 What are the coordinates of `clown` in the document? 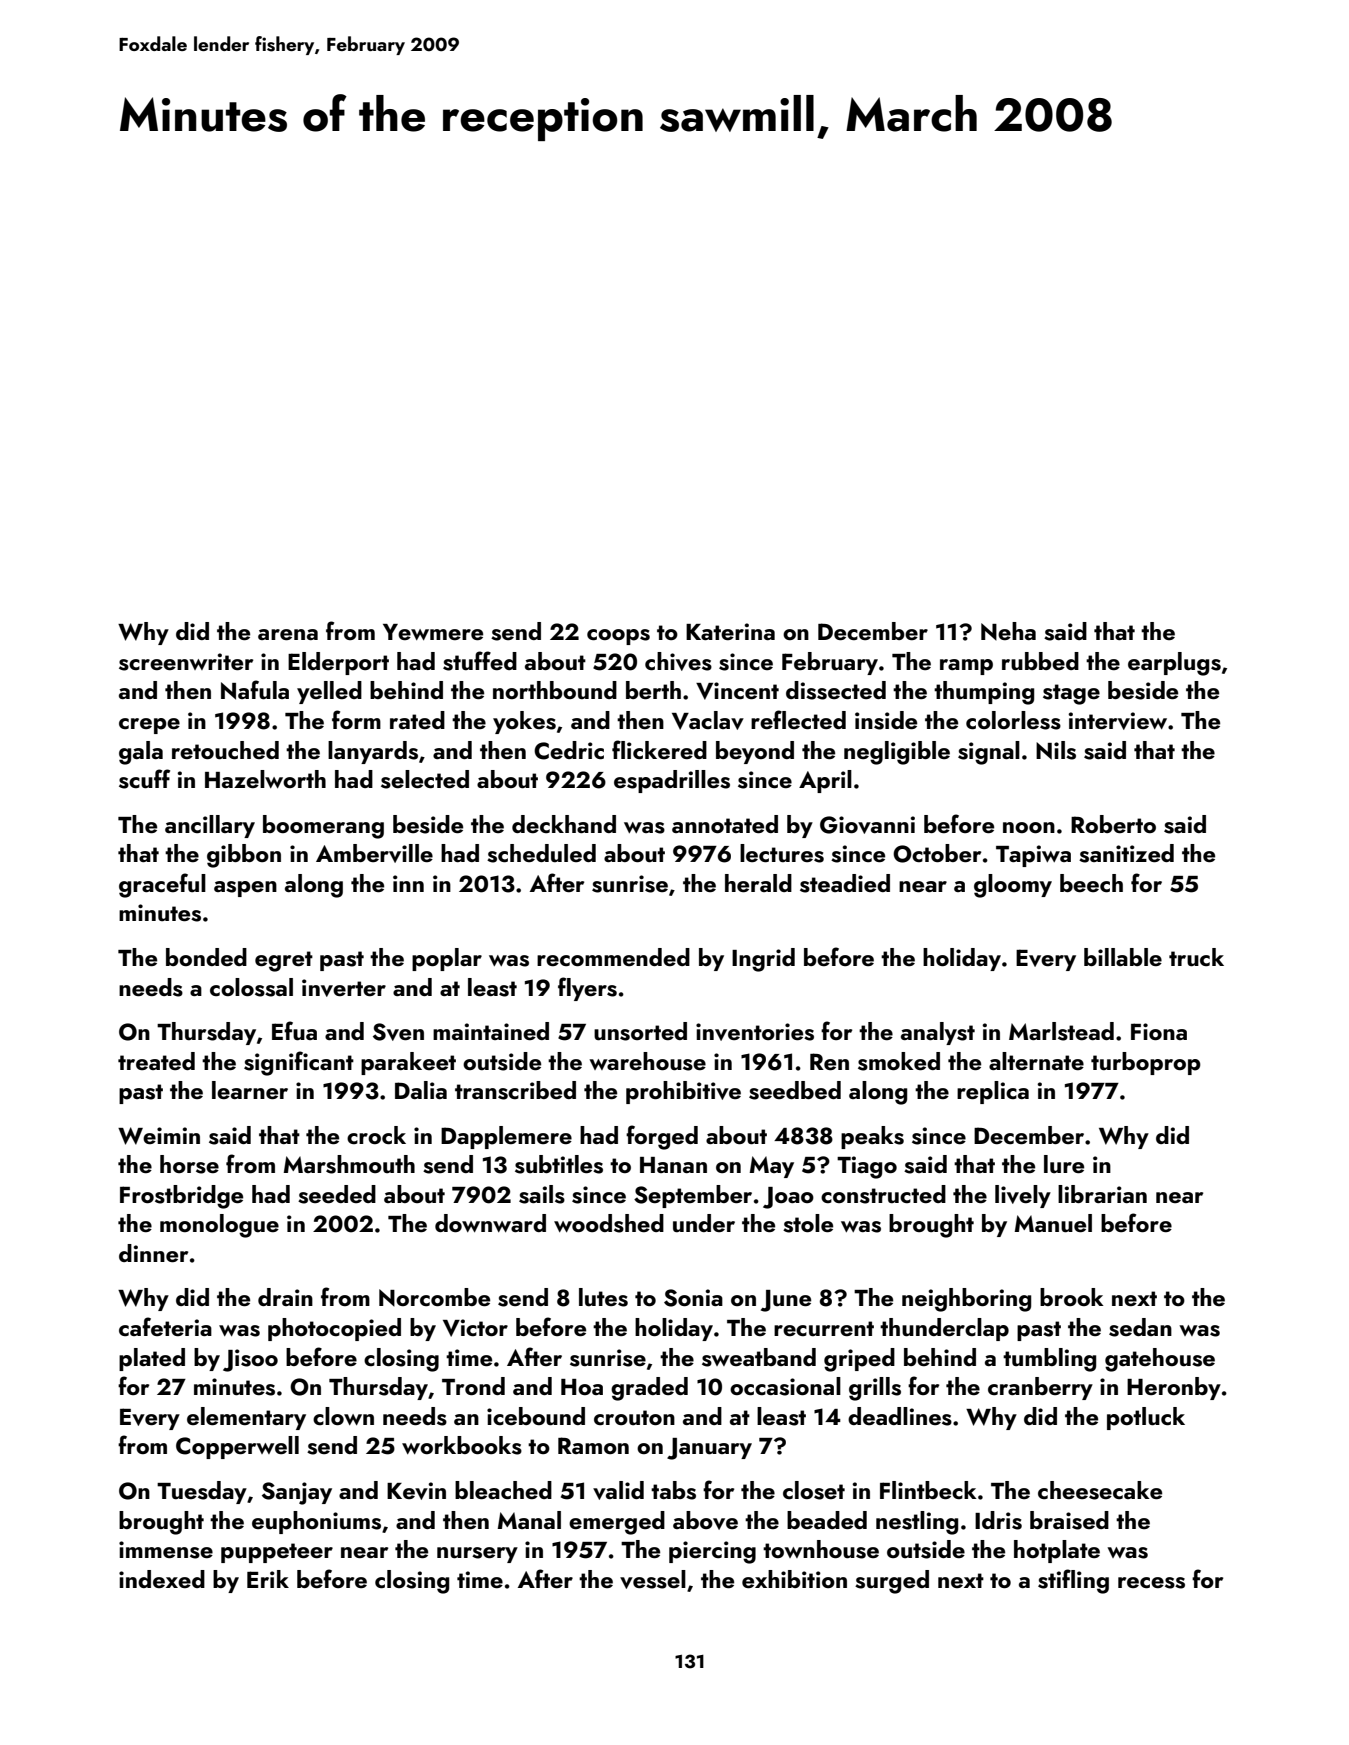 It's located at (343, 1416).
